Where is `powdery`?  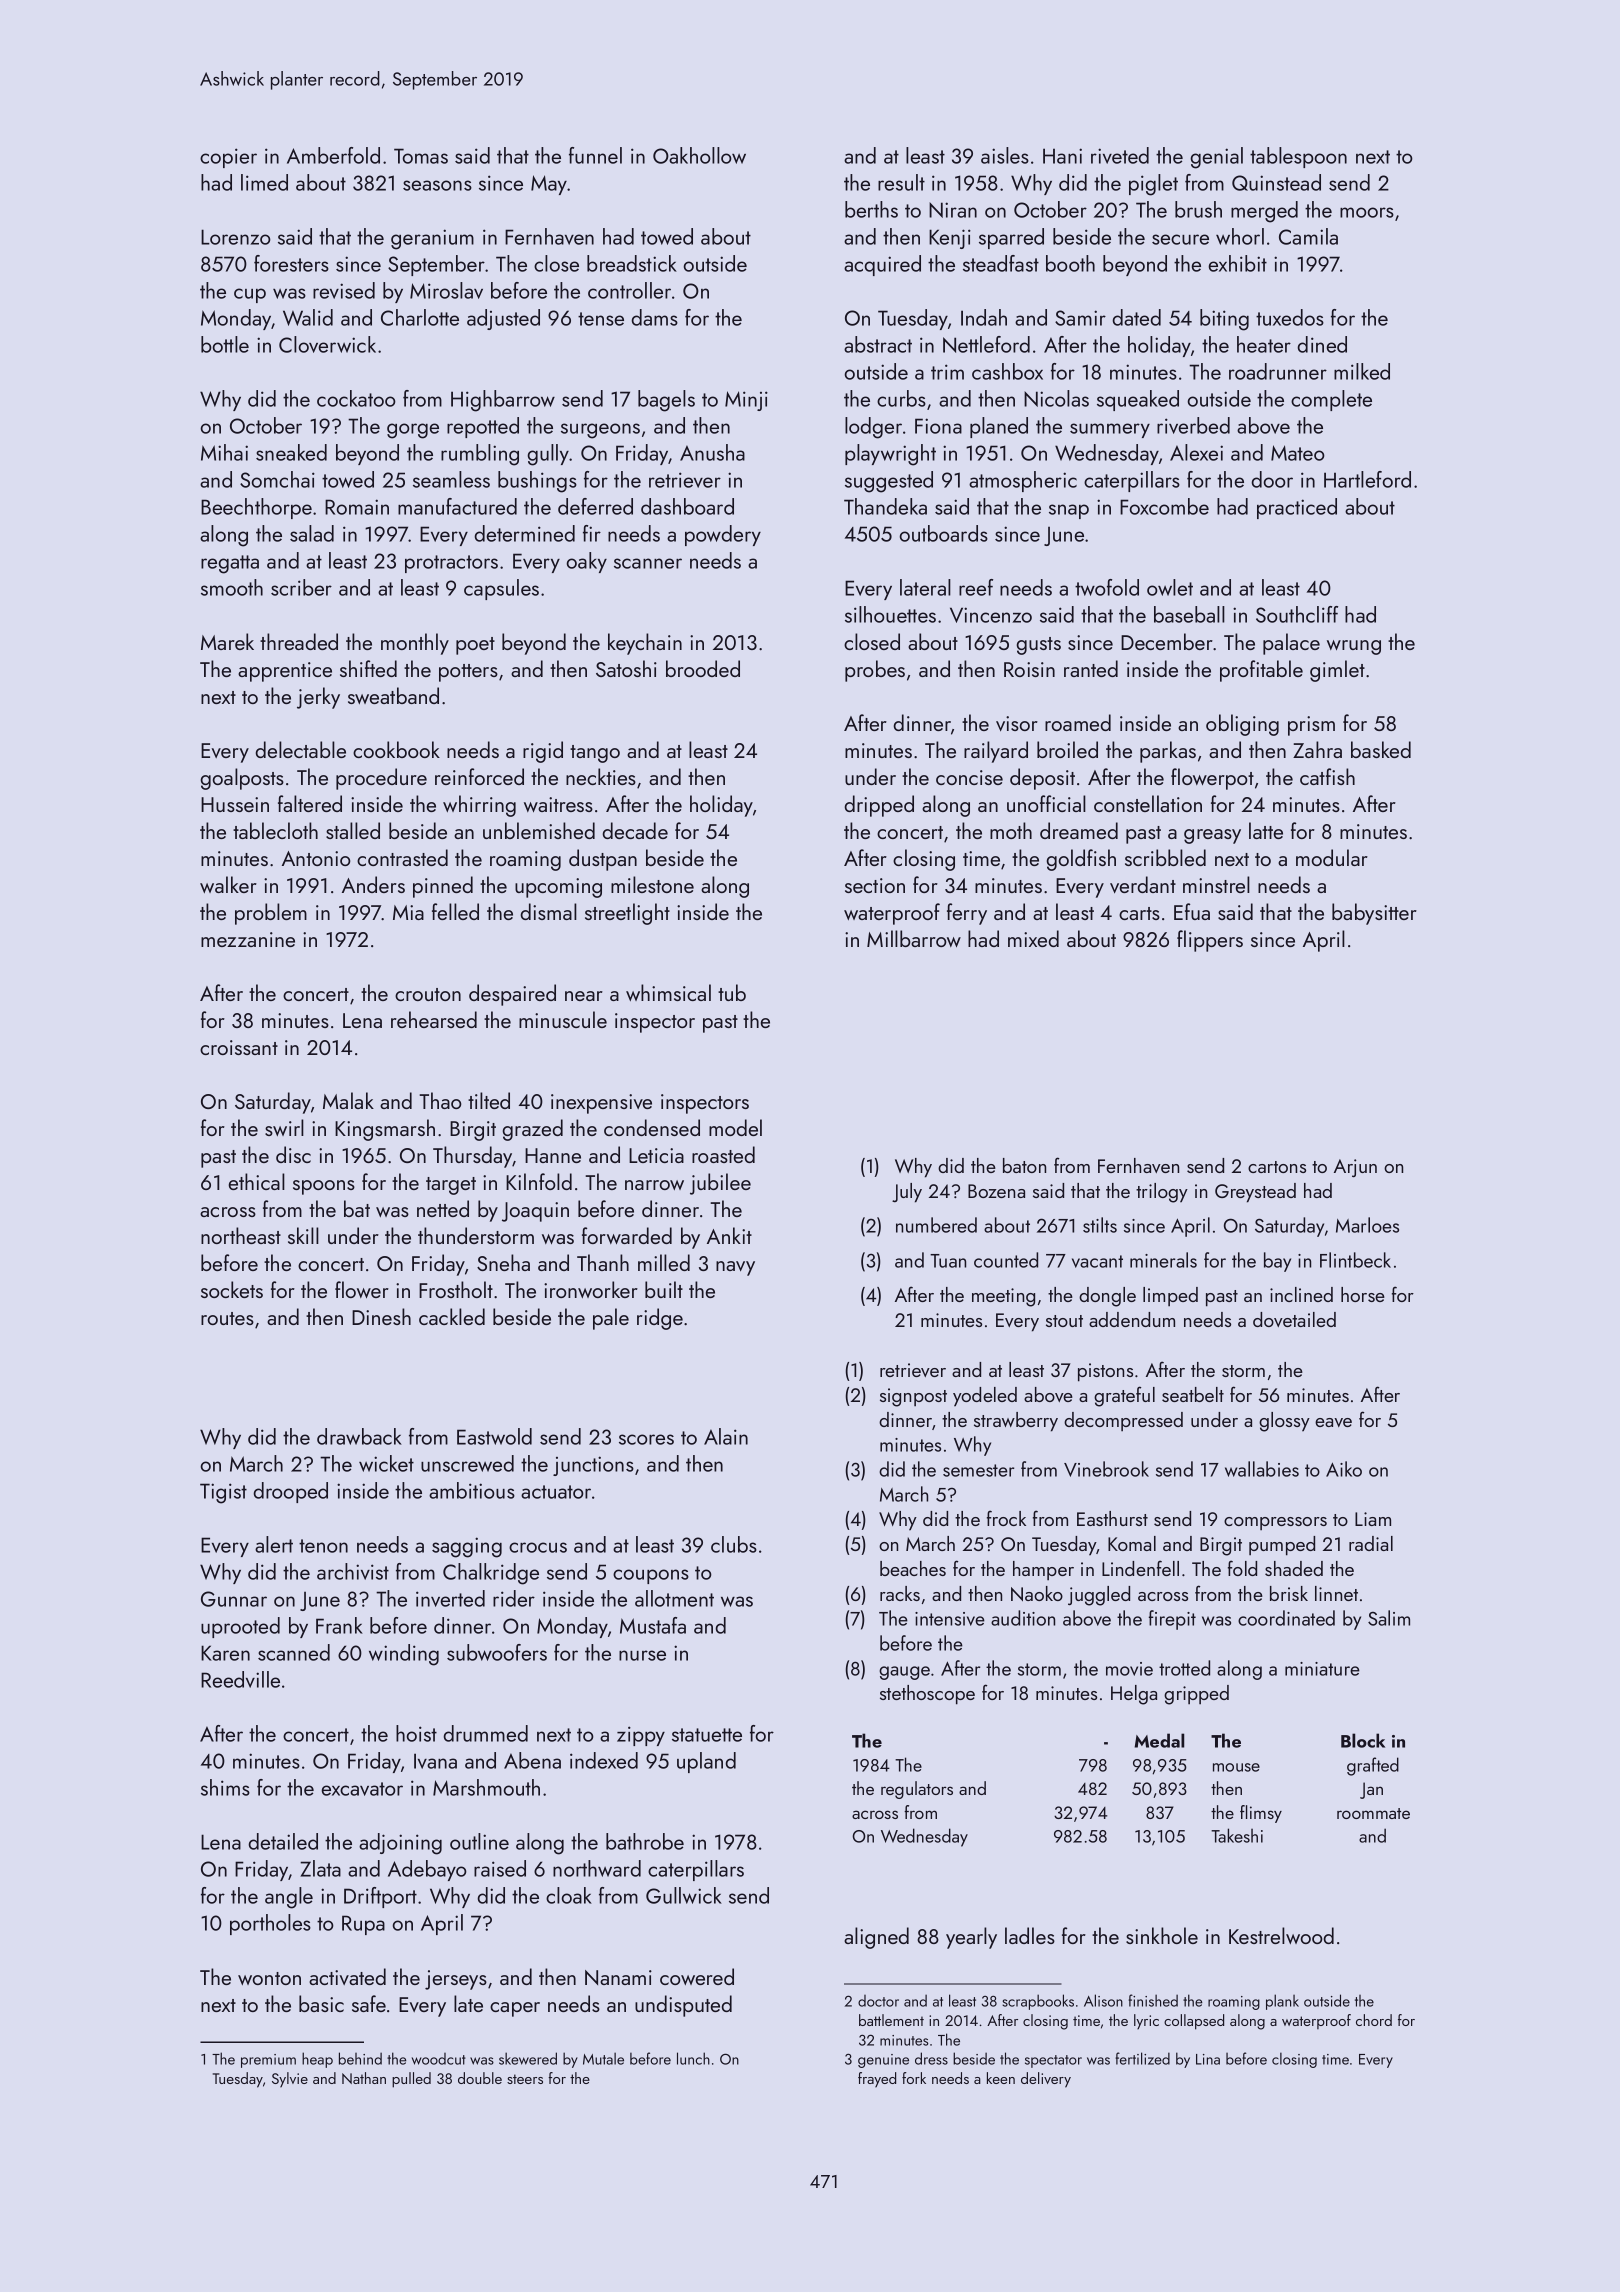 powdery is located at coordinates (723, 535).
